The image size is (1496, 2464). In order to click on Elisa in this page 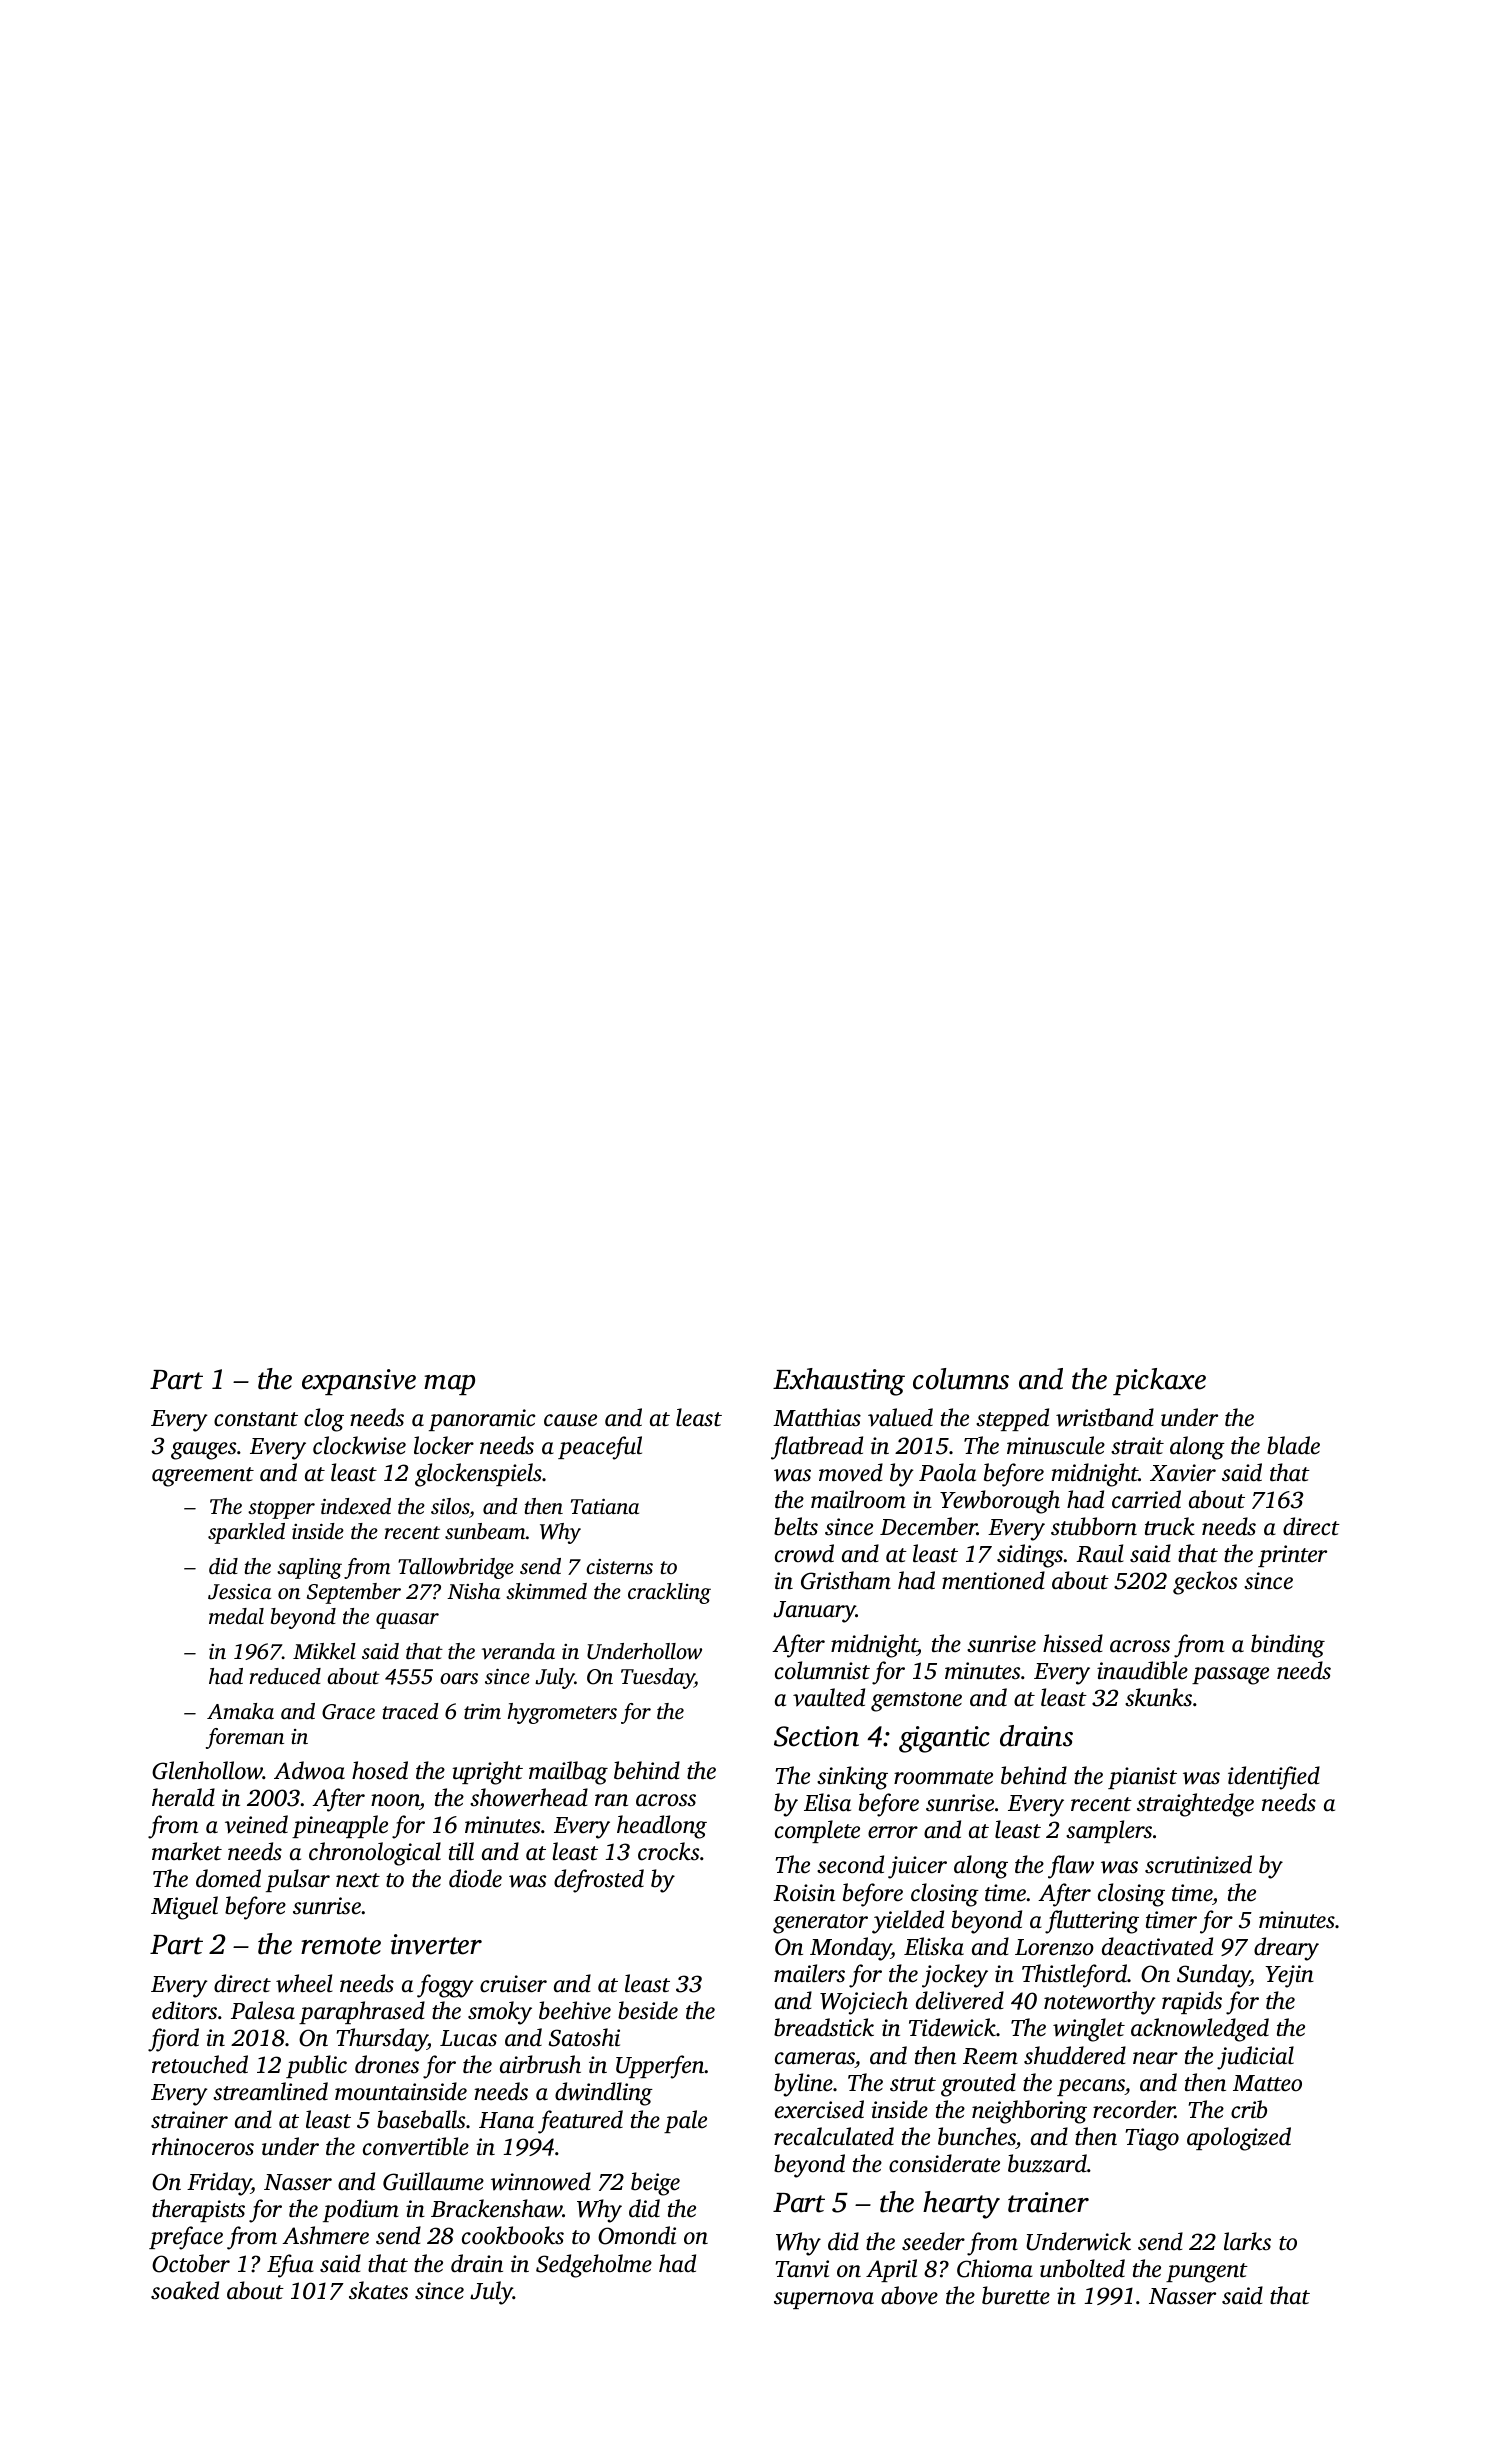, I will do `click(827, 1802)`.
